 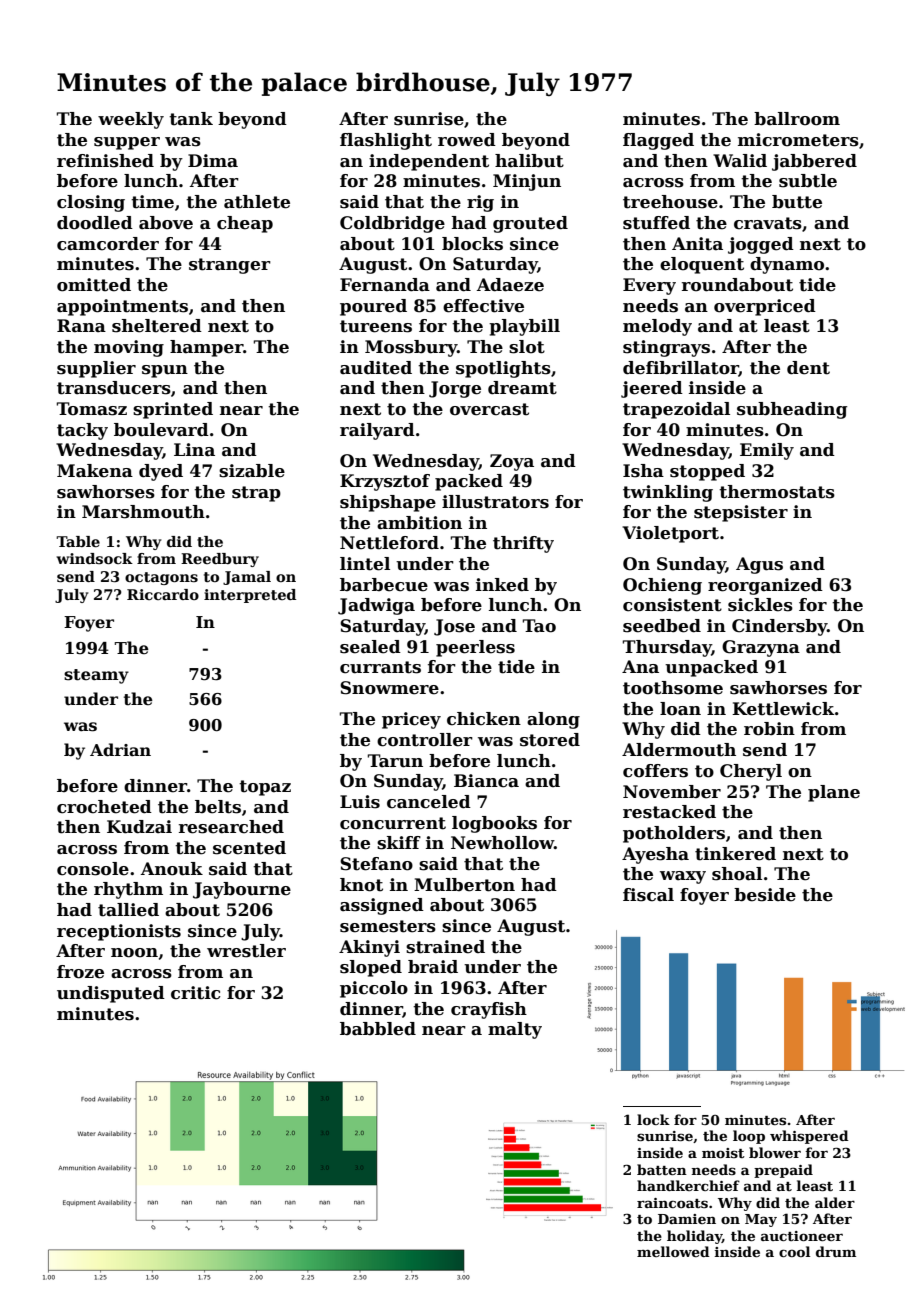 I want to click on Isha, so click(x=643, y=471).
